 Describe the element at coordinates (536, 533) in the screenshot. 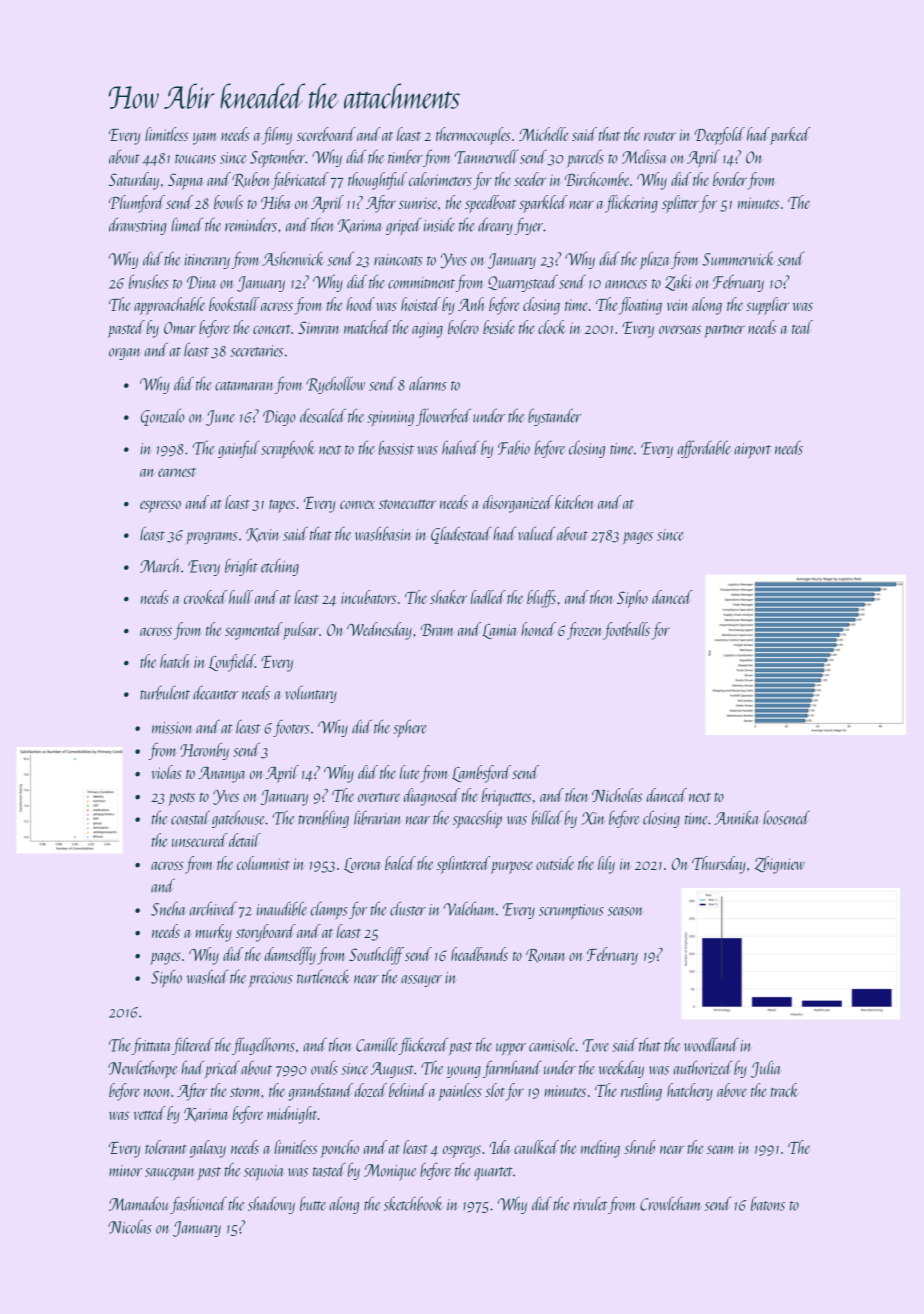

I see `valued` at that location.
